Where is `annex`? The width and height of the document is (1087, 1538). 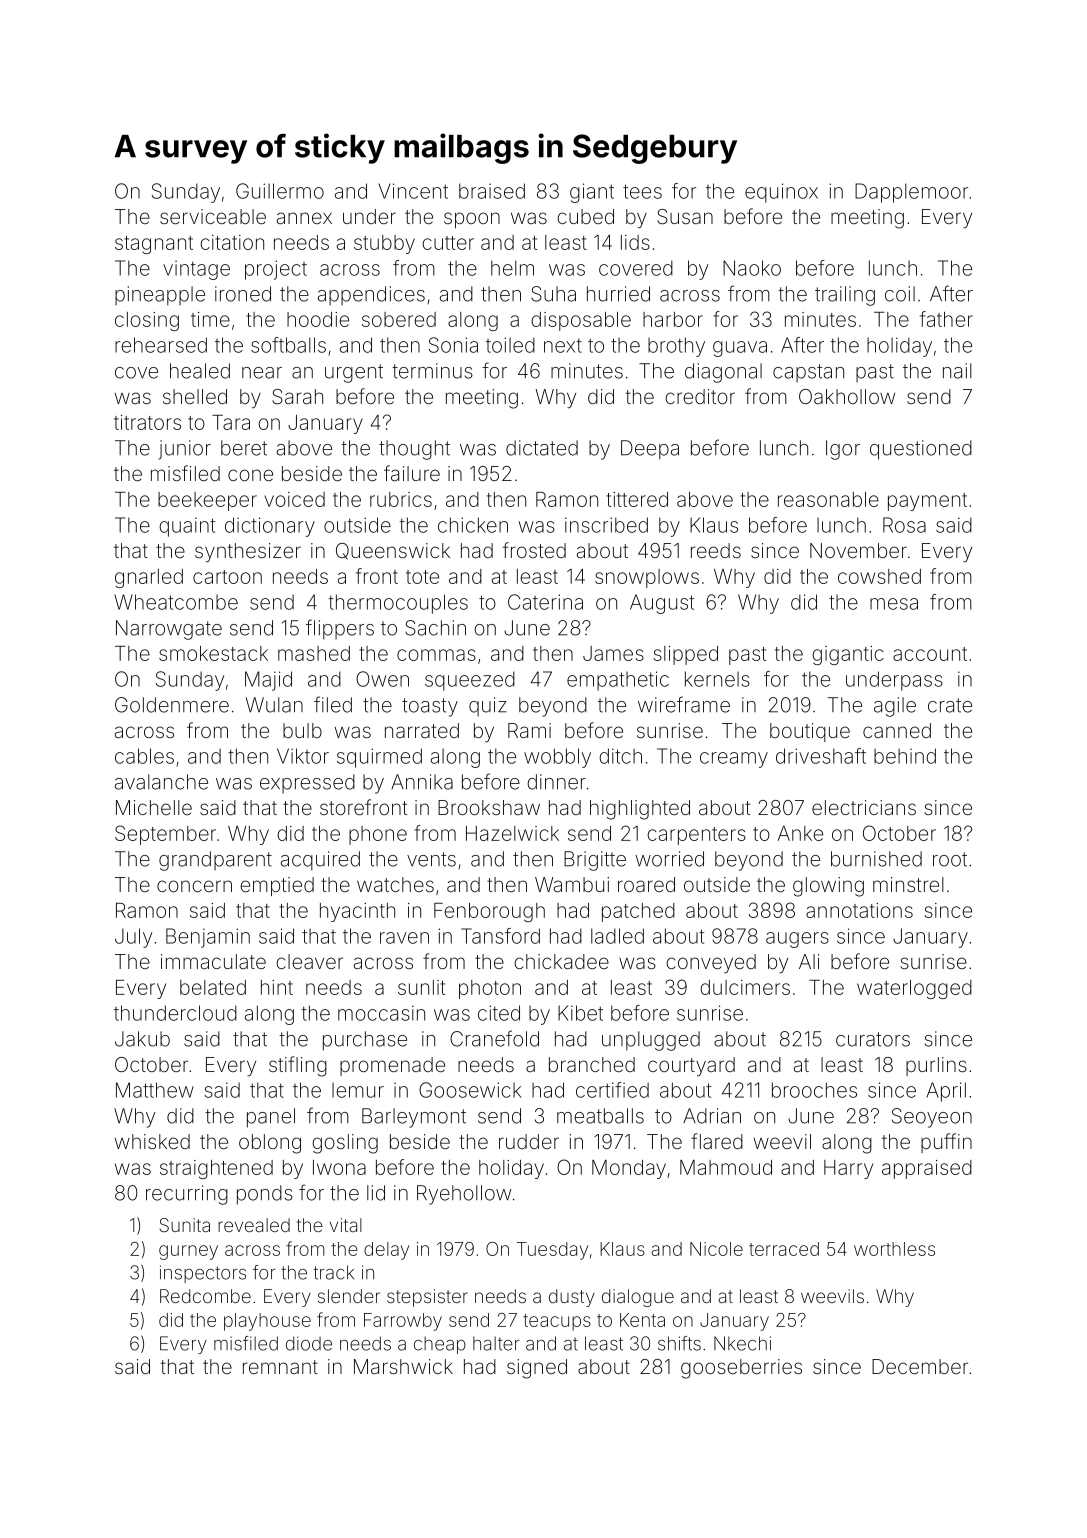 annex is located at coordinates (304, 218).
